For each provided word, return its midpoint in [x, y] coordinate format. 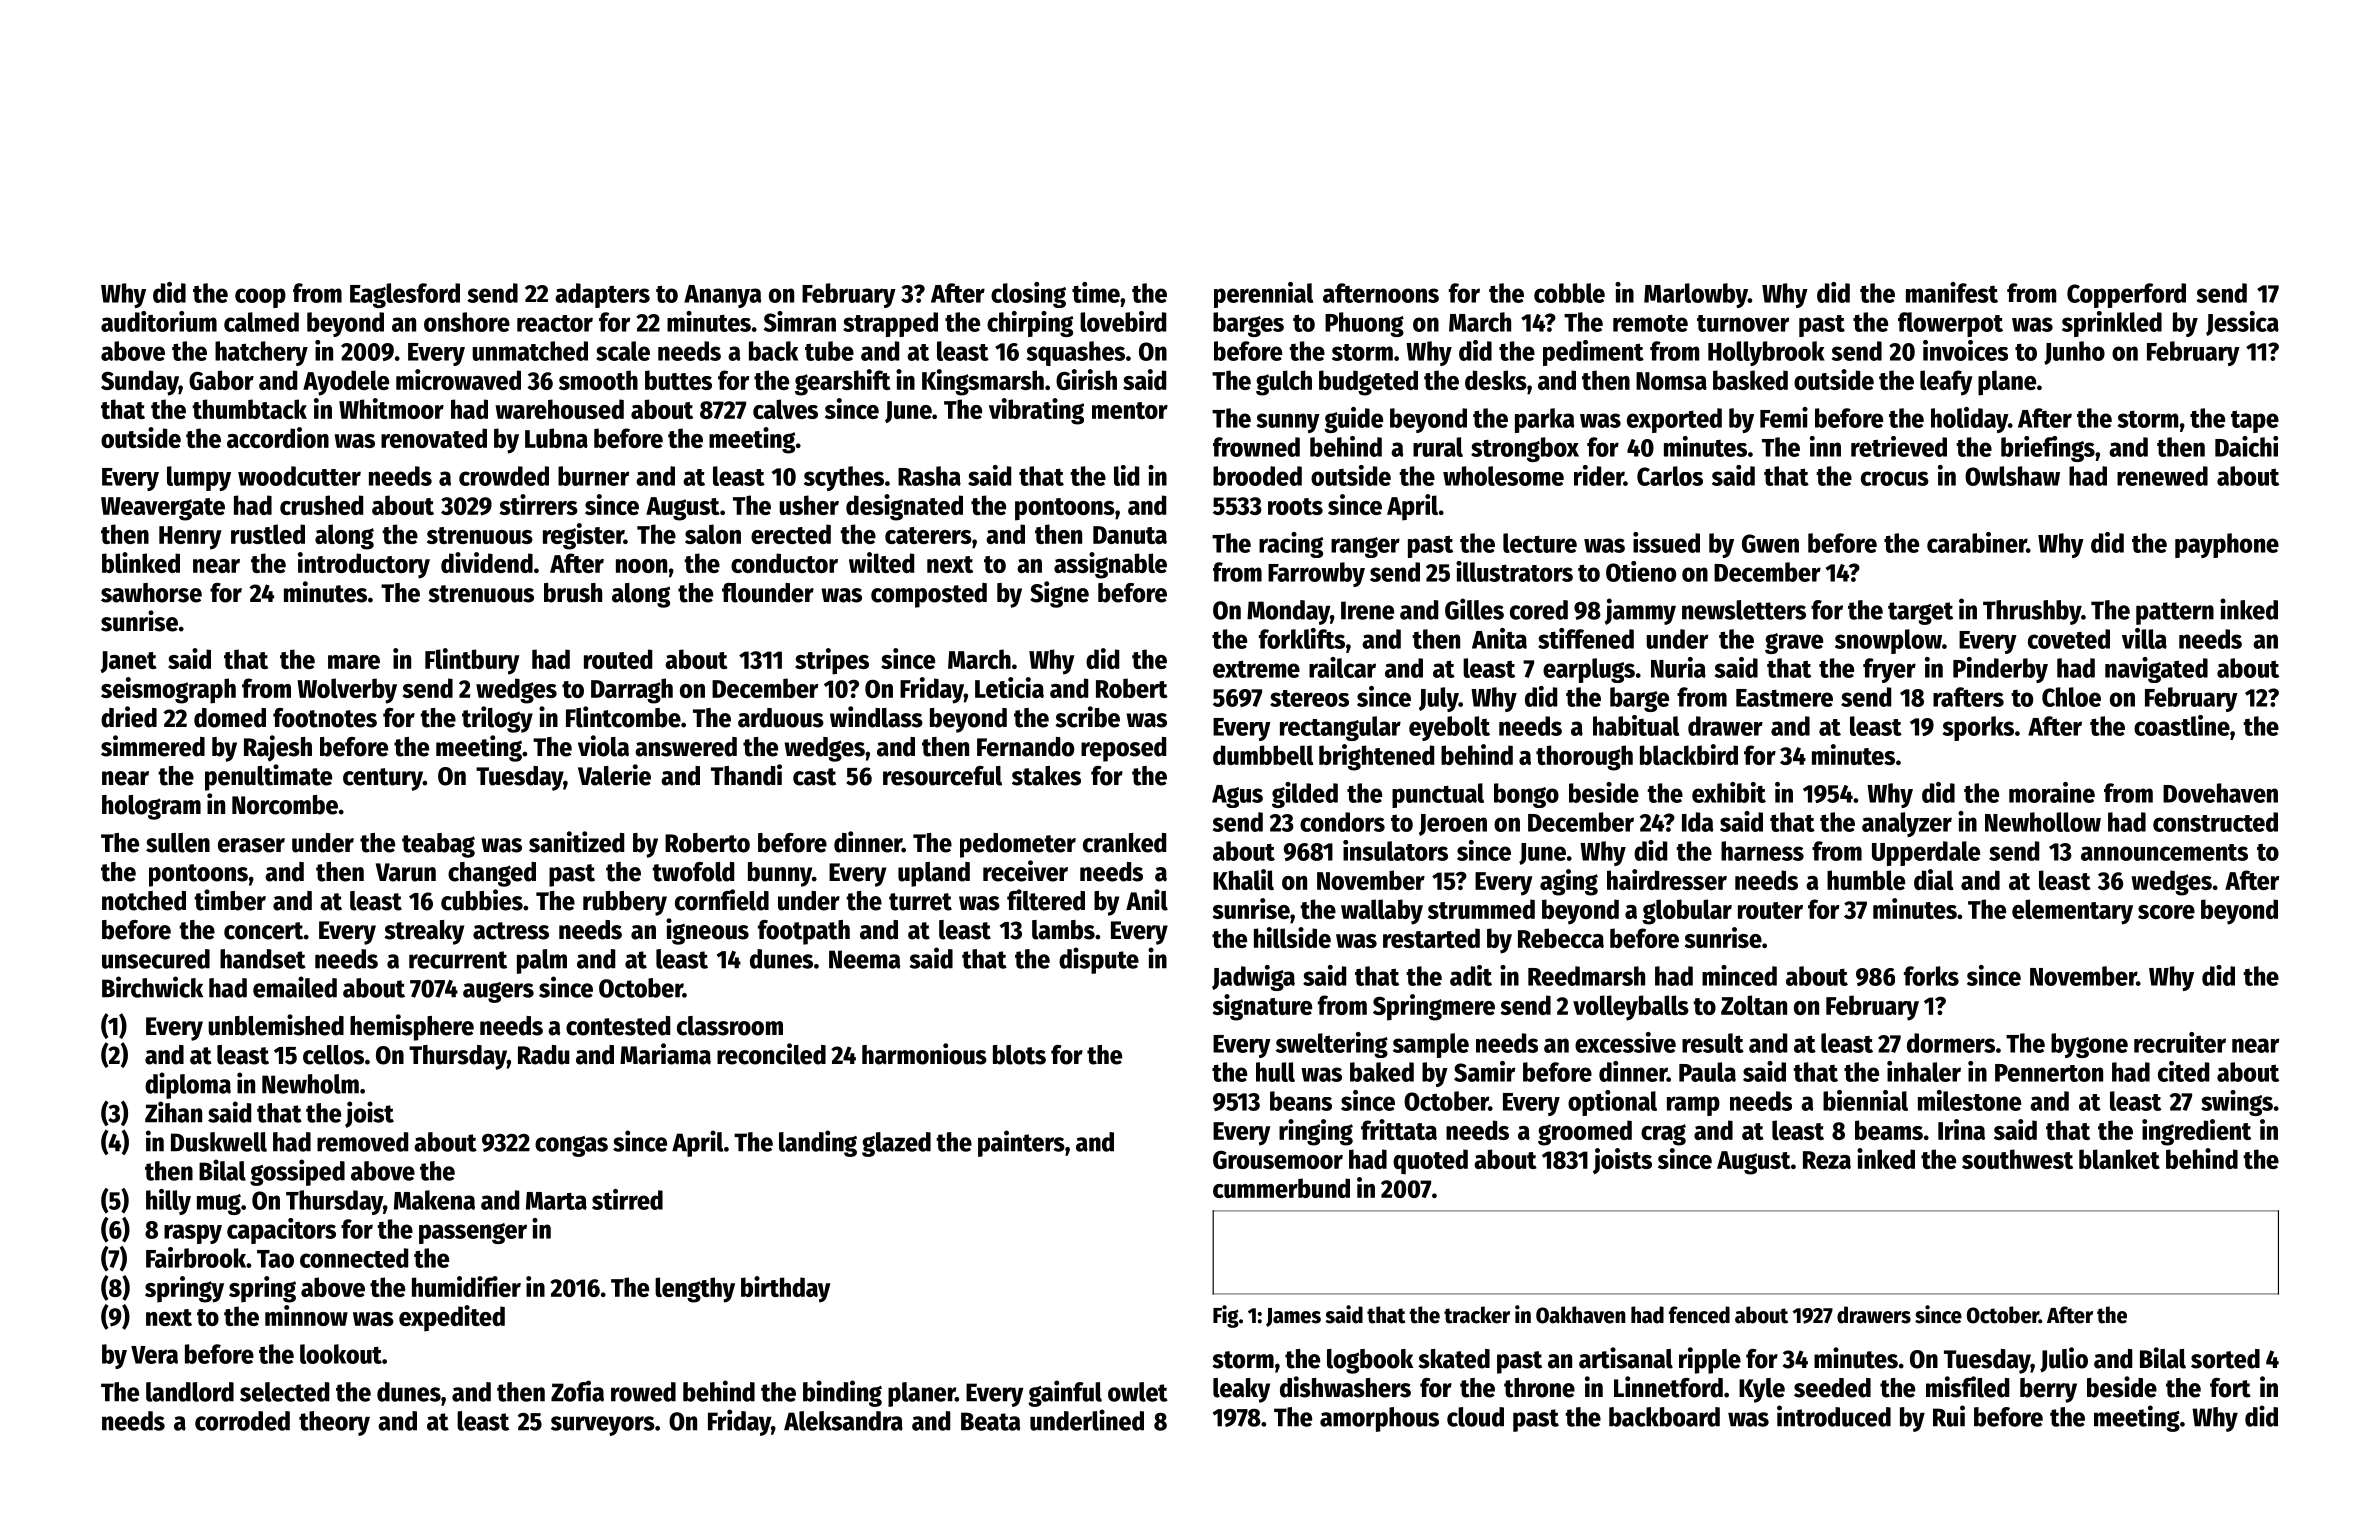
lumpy [199, 478]
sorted [2225, 1359]
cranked [1124, 843]
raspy [193, 1234]
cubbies [482, 900]
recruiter [2180, 1042]
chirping [1030, 324]
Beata [990, 1421]
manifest [1952, 292]
